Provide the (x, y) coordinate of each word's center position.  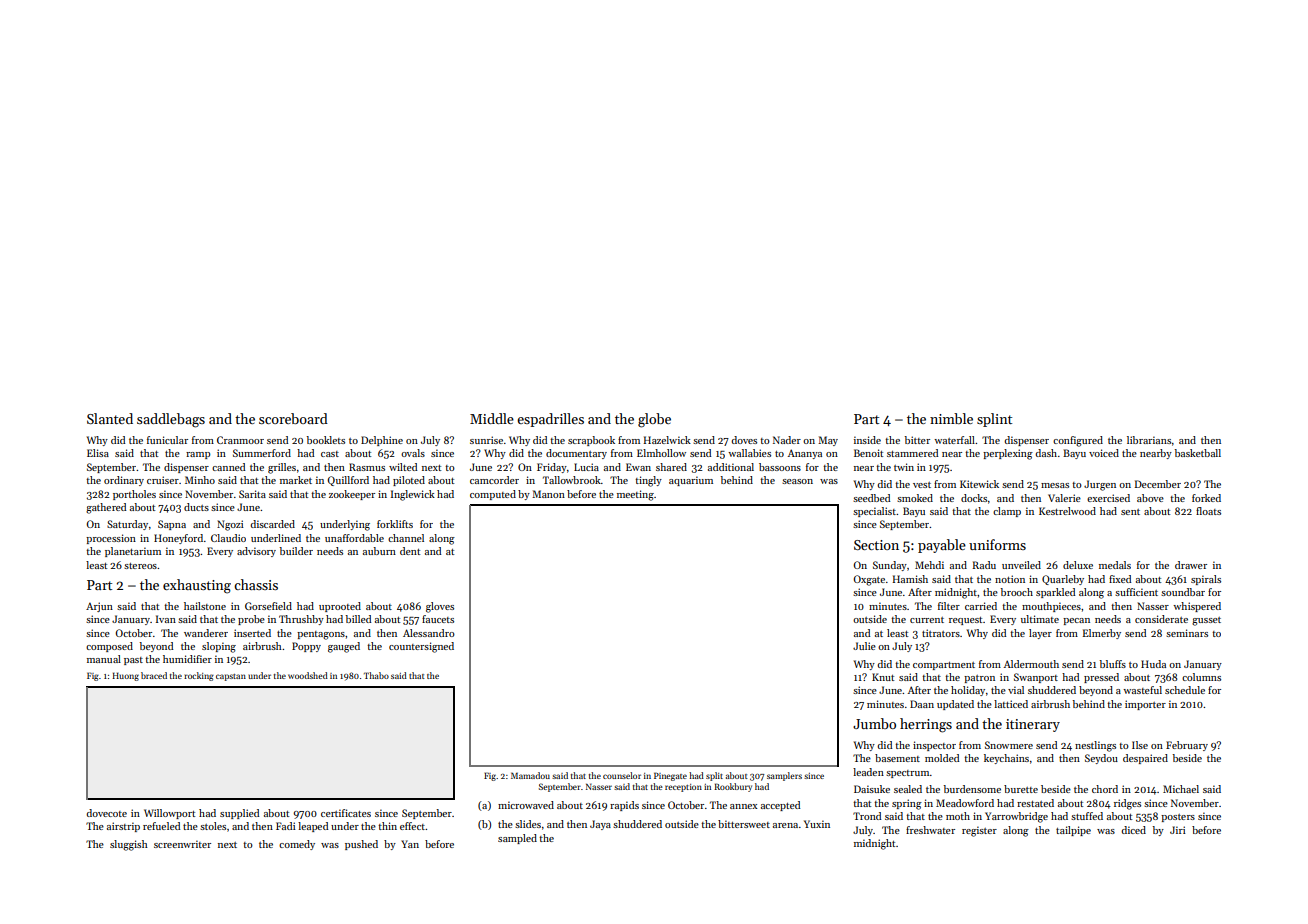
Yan (410, 844)
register (979, 831)
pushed (361, 845)
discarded (272, 524)
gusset (1206, 621)
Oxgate (869, 580)
